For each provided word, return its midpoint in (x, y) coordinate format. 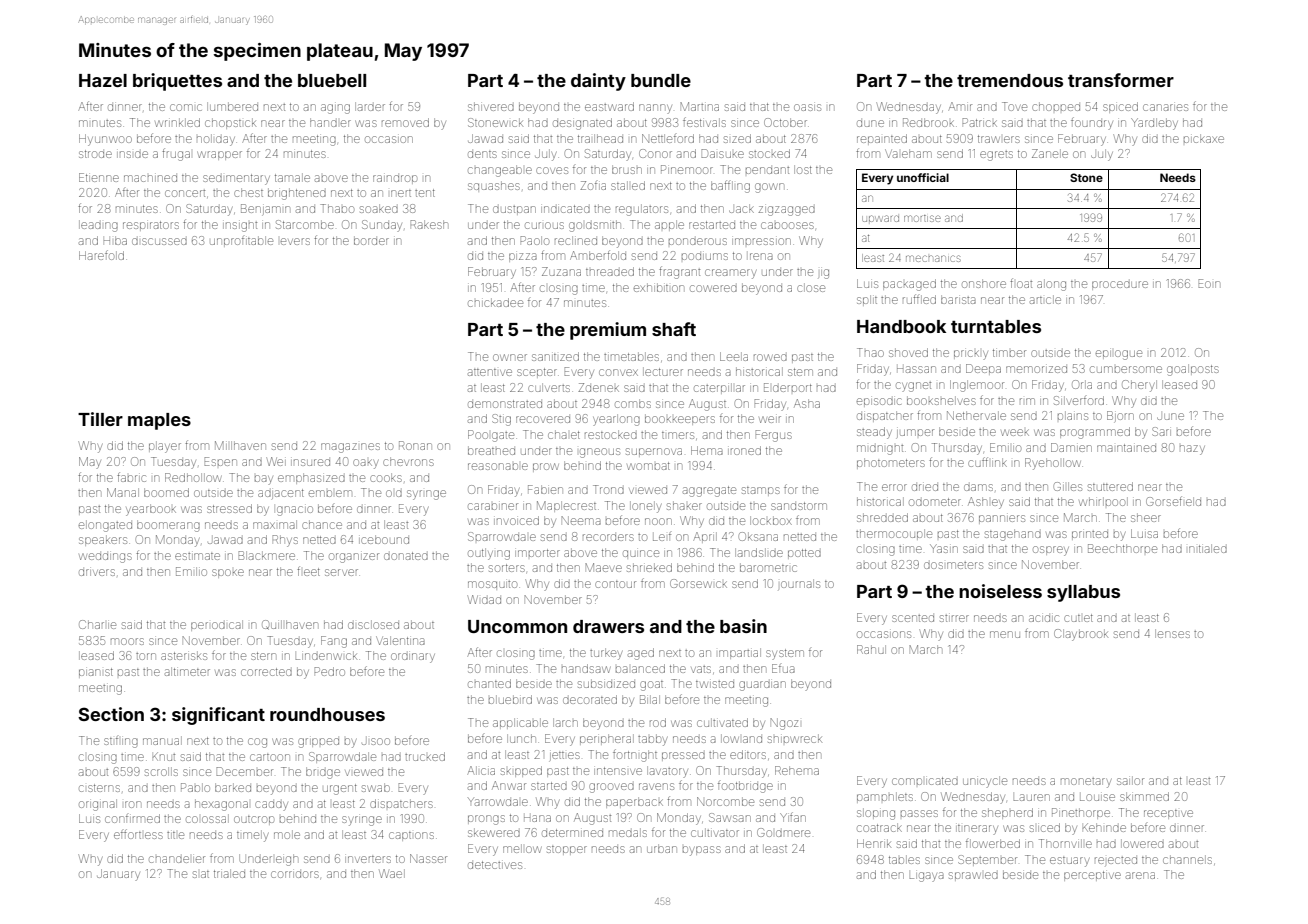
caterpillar (719, 388)
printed (1090, 535)
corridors (295, 874)
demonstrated (505, 404)
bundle (661, 80)
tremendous (1010, 80)
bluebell (332, 80)
